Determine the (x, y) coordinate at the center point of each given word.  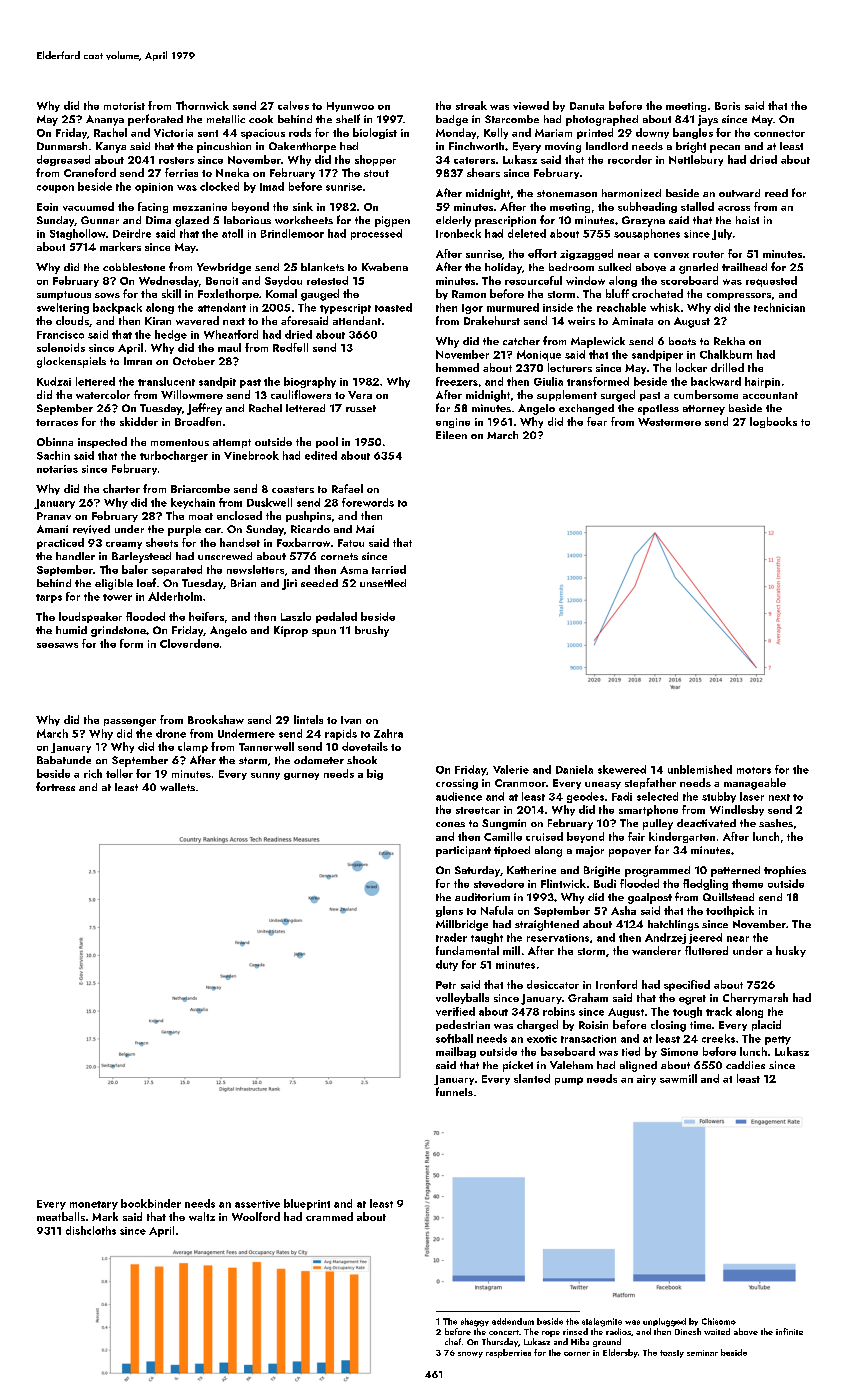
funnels (454, 1091)
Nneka (232, 172)
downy (652, 133)
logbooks (773, 422)
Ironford (616, 984)
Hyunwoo (350, 107)
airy (646, 1080)
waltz (202, 1216)
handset (240, 542)
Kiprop (291, 631)
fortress (55, 786)
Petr (446, 985)
